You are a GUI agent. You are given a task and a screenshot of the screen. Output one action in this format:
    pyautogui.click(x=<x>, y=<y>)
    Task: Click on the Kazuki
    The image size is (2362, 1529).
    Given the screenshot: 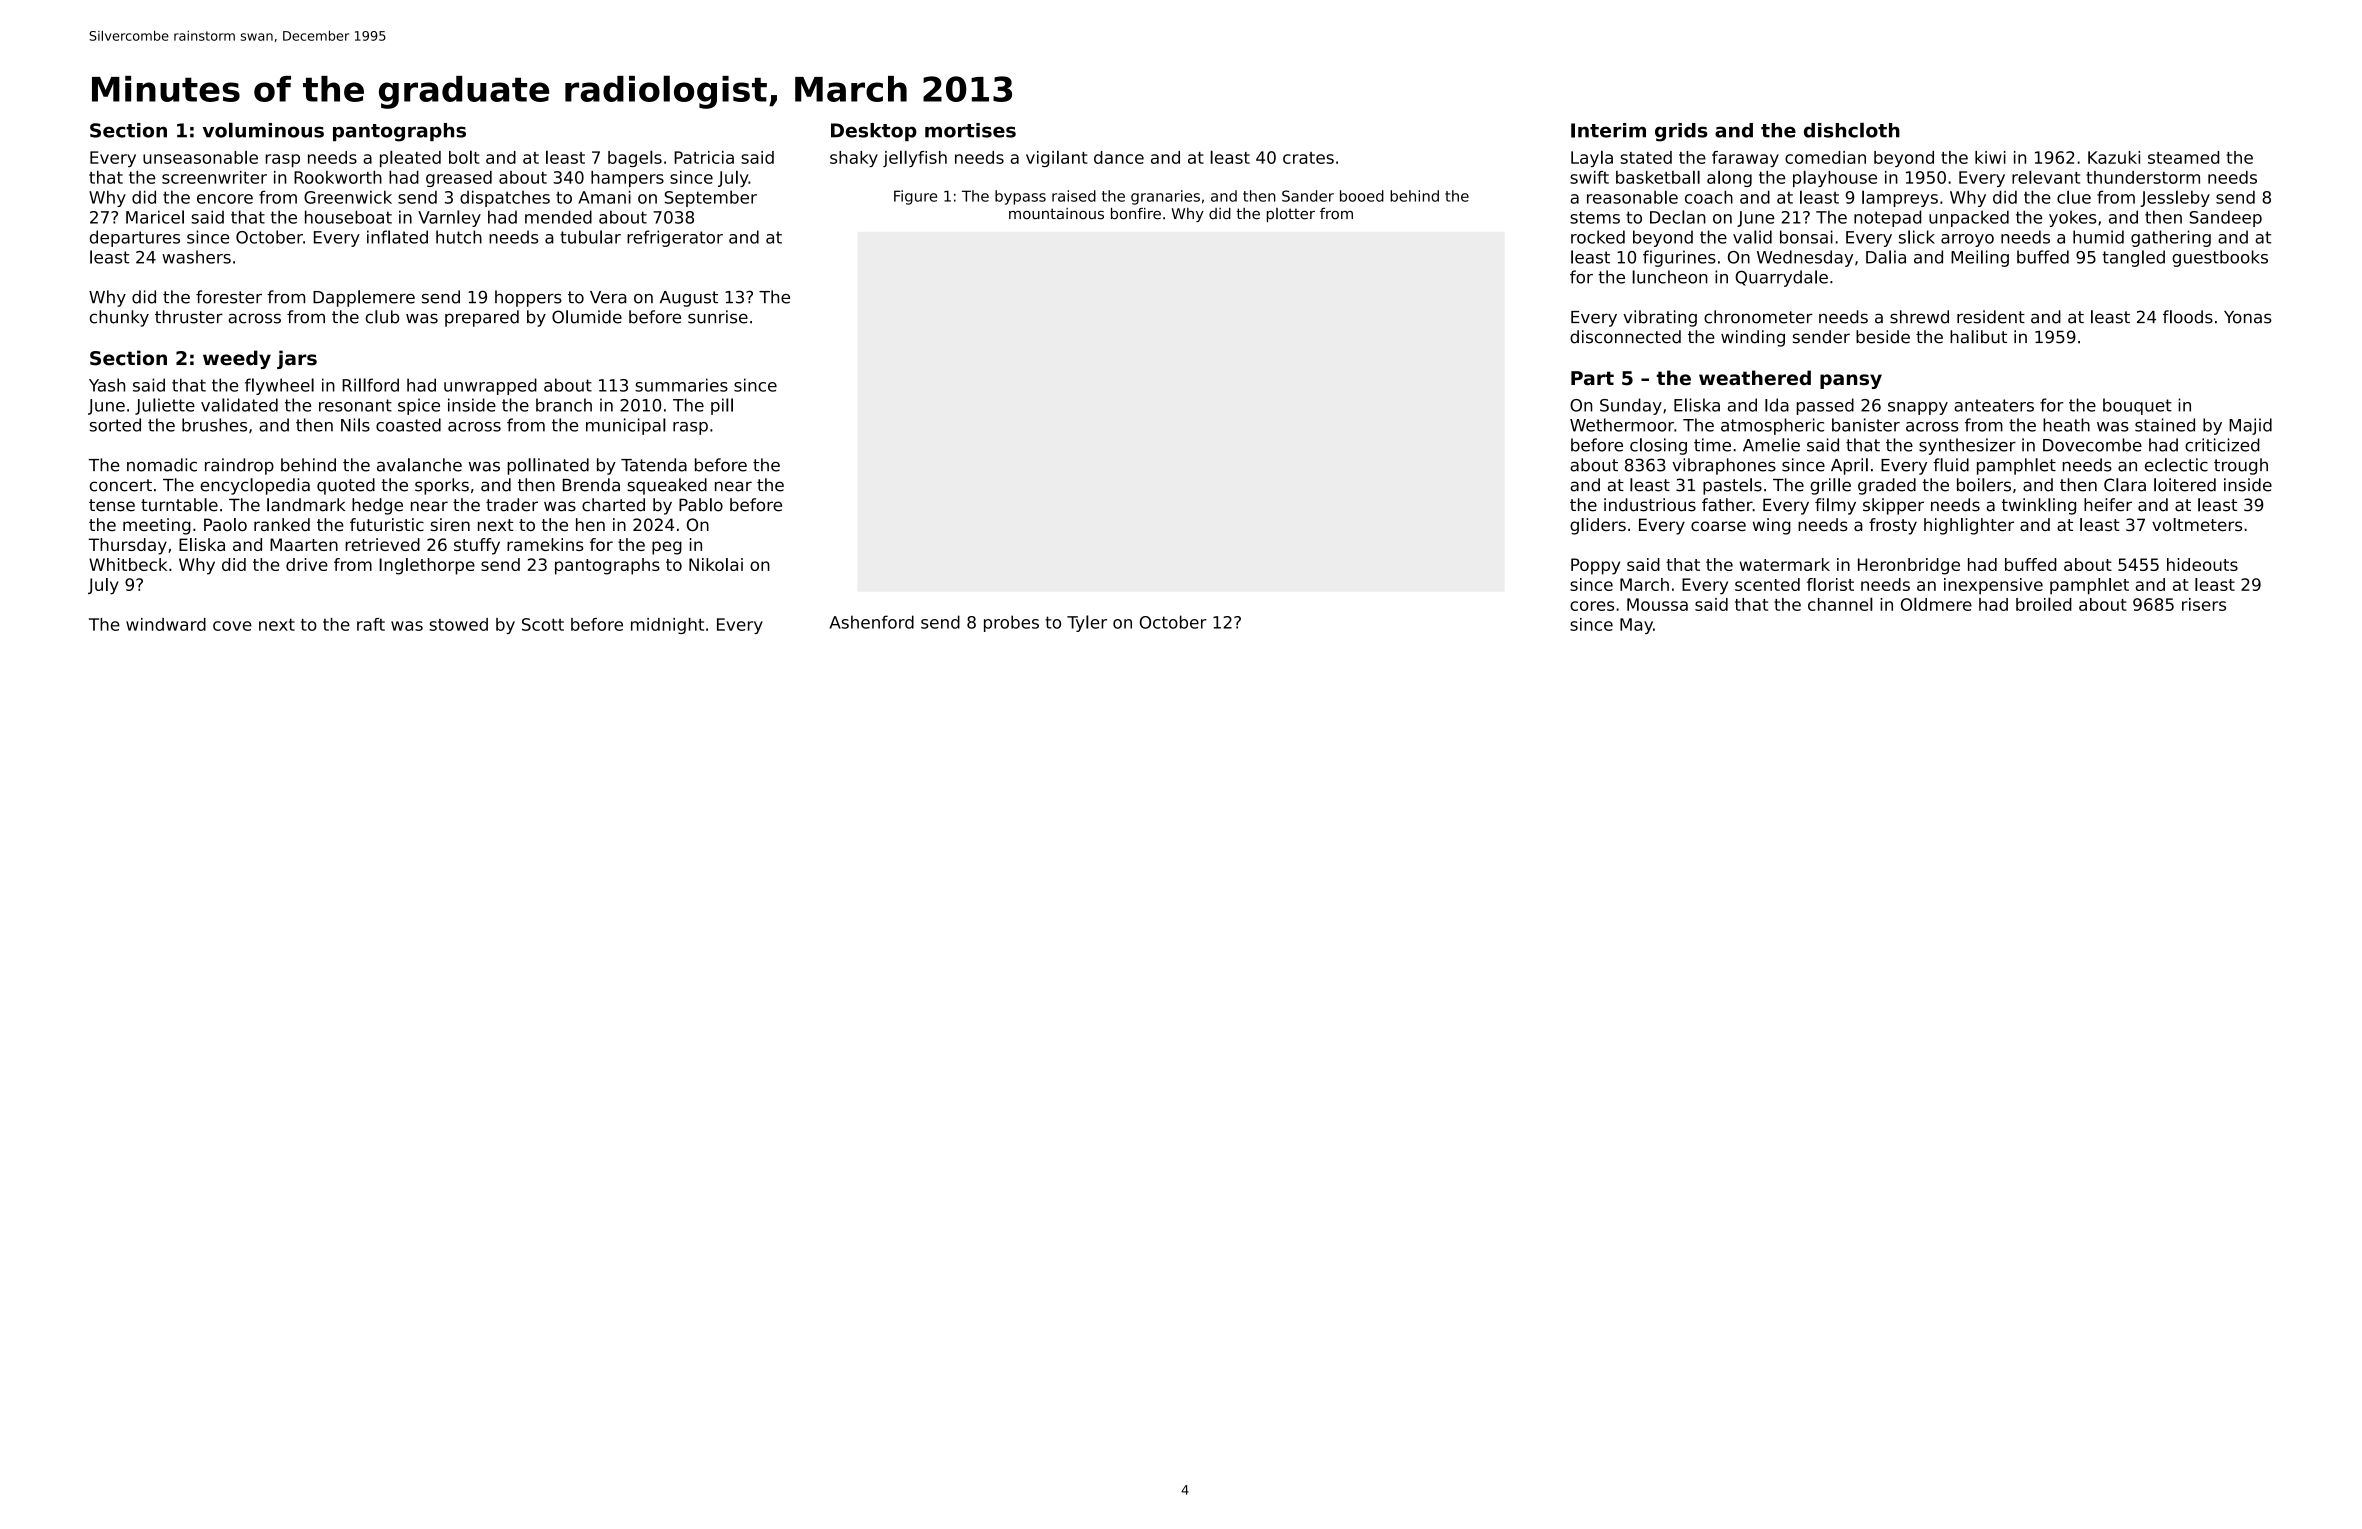 What is the action you would take?
    pyautogui.click(x=2114, y=157)
